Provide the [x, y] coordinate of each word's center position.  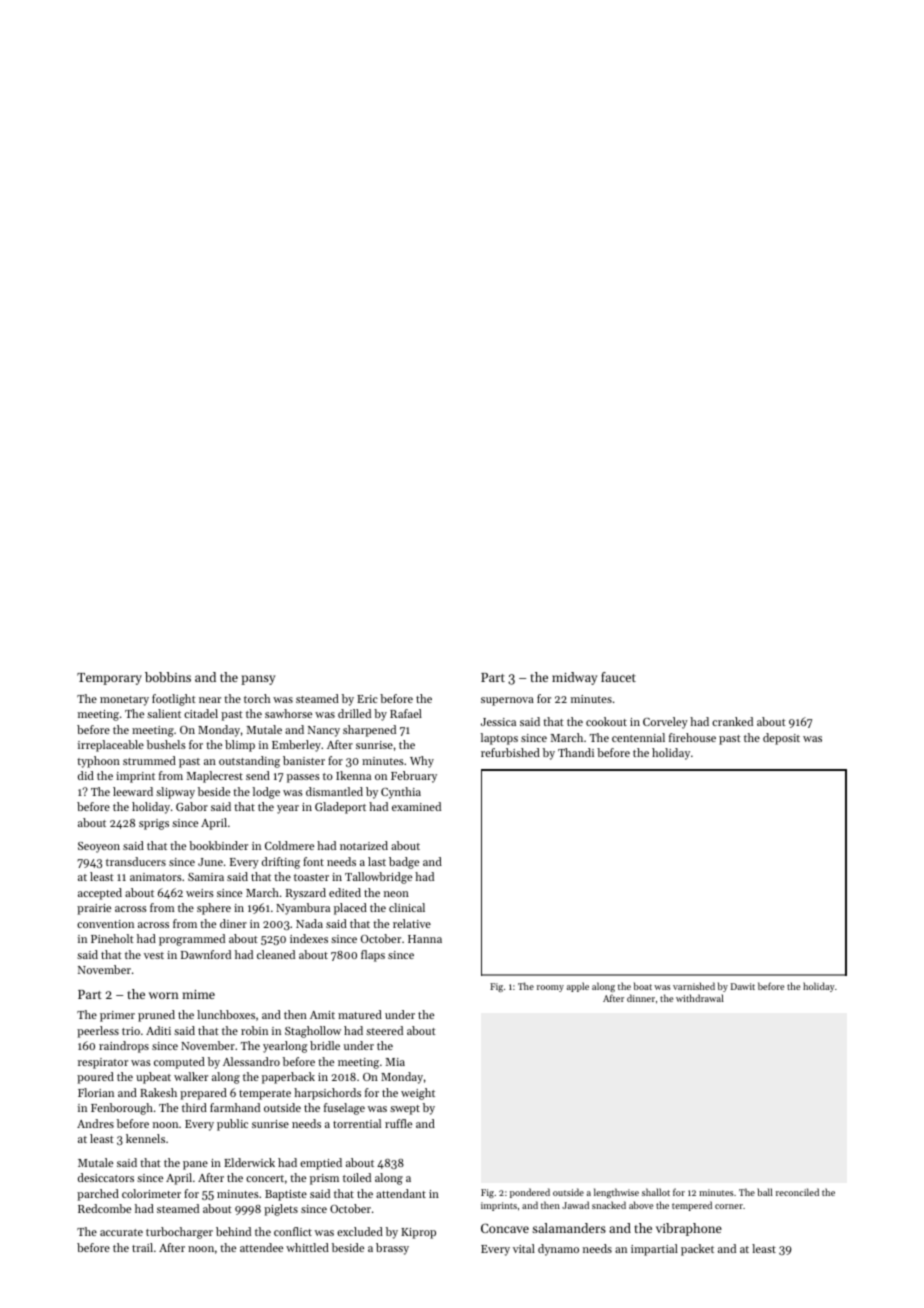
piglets [281, 1210]
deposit [781, 739]
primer [117, 1016]
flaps [373, 956]
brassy [392, 1249]
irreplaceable [111, 746]
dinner [641, 998]
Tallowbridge [378, 878]
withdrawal [700, 998]
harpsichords [327, 1094]
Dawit [743, 986]
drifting [281, 863]
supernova [507, 701]
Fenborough [122, 1109]
